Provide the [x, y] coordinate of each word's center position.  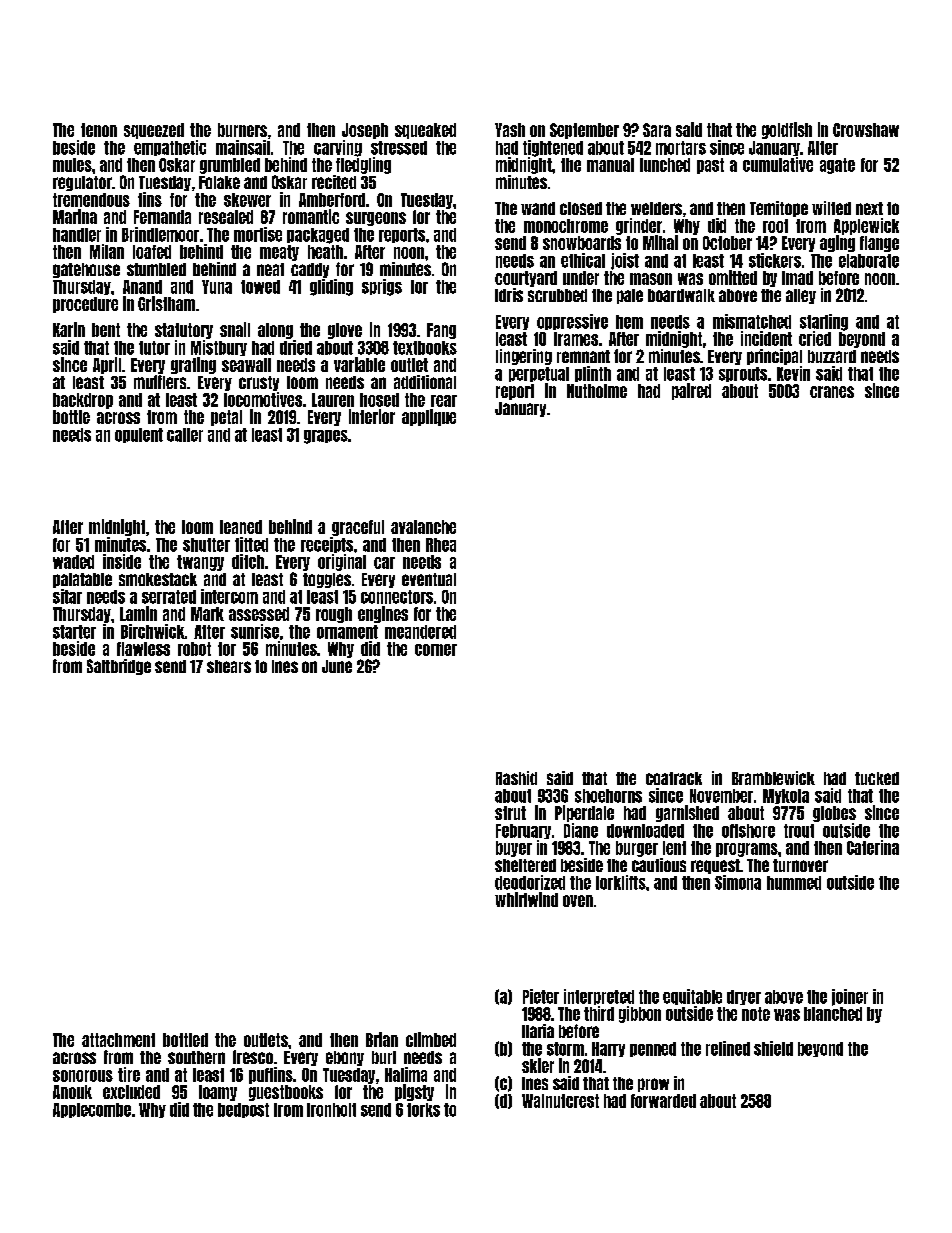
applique [429, 417]
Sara [657, 130]
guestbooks [286, 1093]
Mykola [786, 796]
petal [226, 418]
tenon [99, 130]
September [584, 131]
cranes [832, 392]
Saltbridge [119, 667]
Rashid [516, 778]
